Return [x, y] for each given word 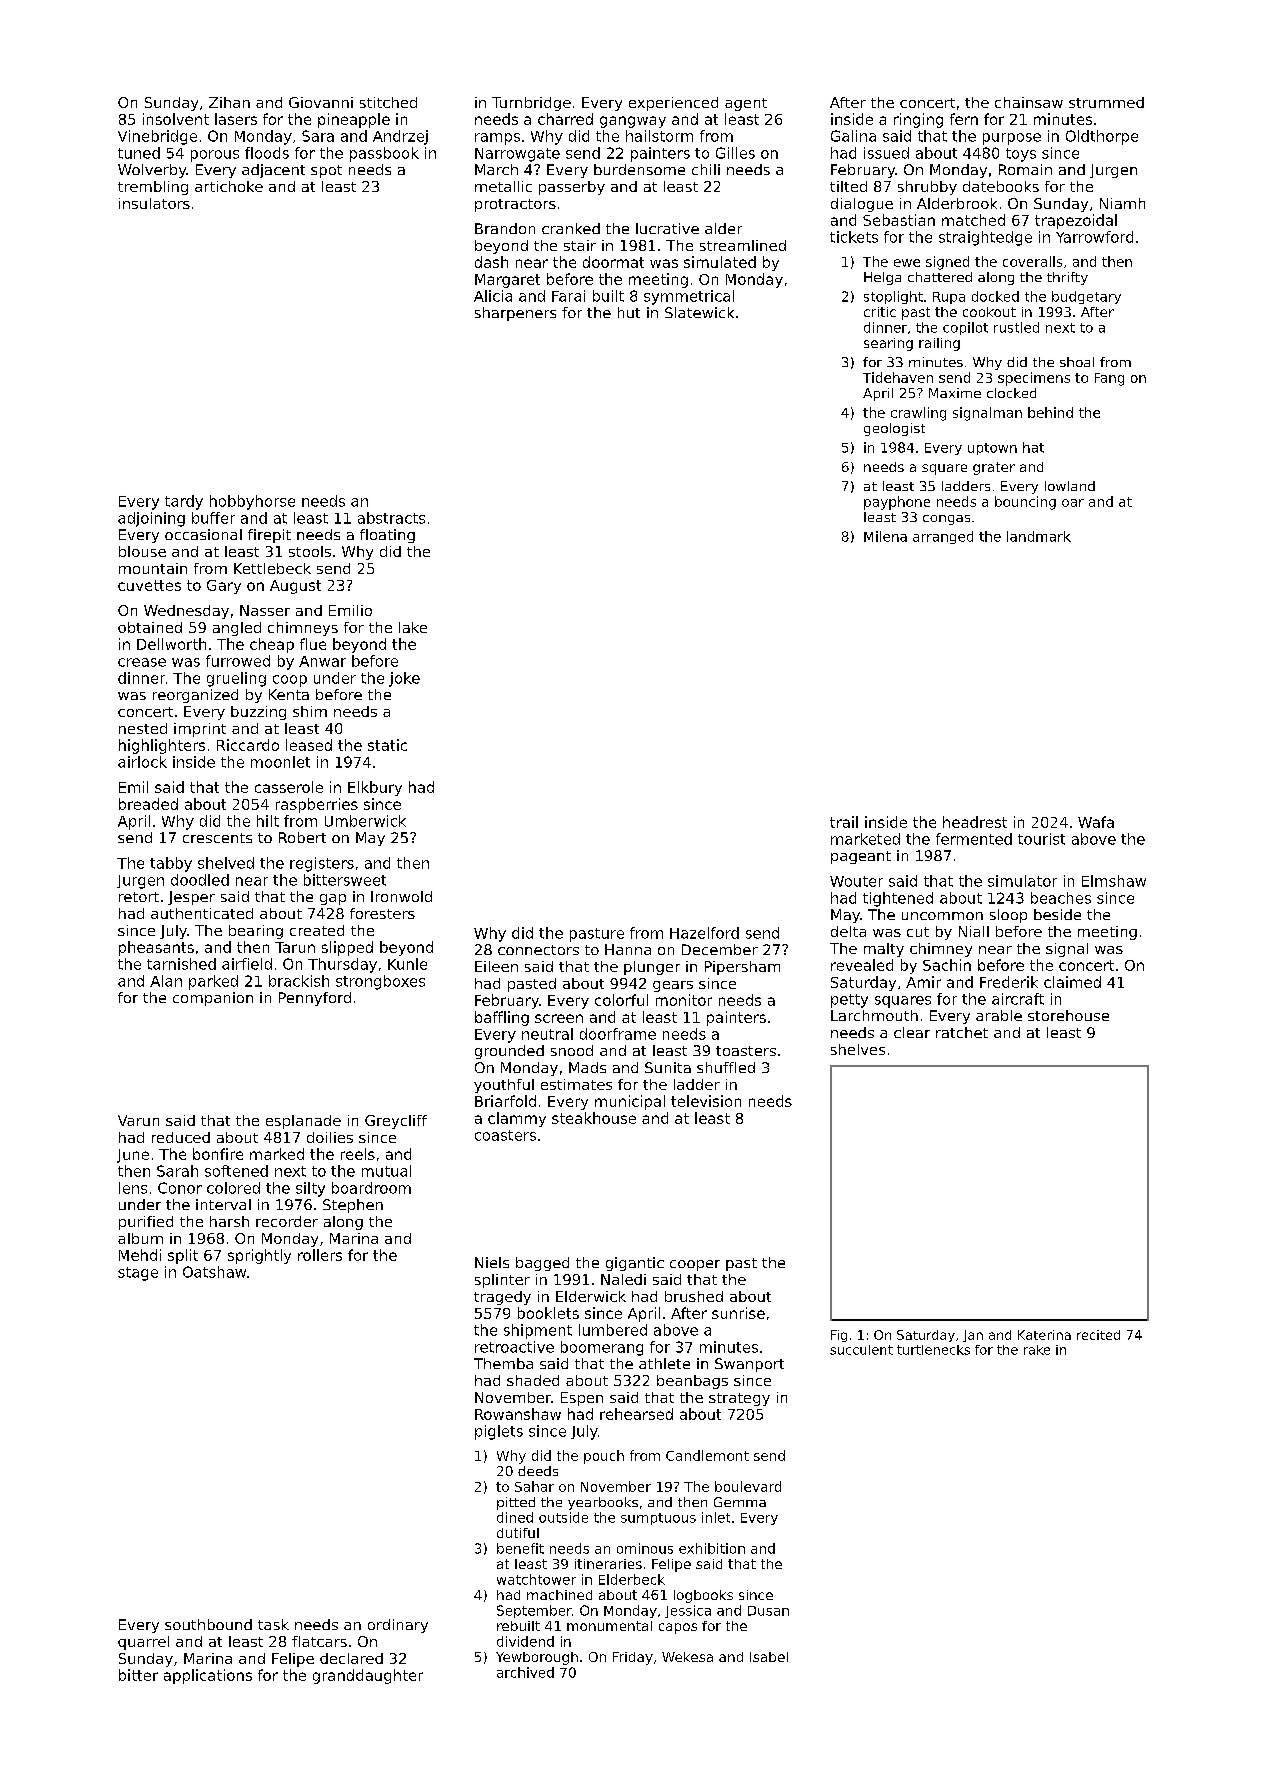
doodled [200, 880]
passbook [384, 154]
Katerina [1044, 1335]
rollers [320, 1255]
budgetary [1086, 297]
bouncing [1025, 503]
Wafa [1096, 822]
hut [629, 312]
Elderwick [591, 1296]
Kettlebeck [272, 568]
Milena [885, 536]
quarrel [143, 1643]
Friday [633, 1658]
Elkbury [375, 788]
